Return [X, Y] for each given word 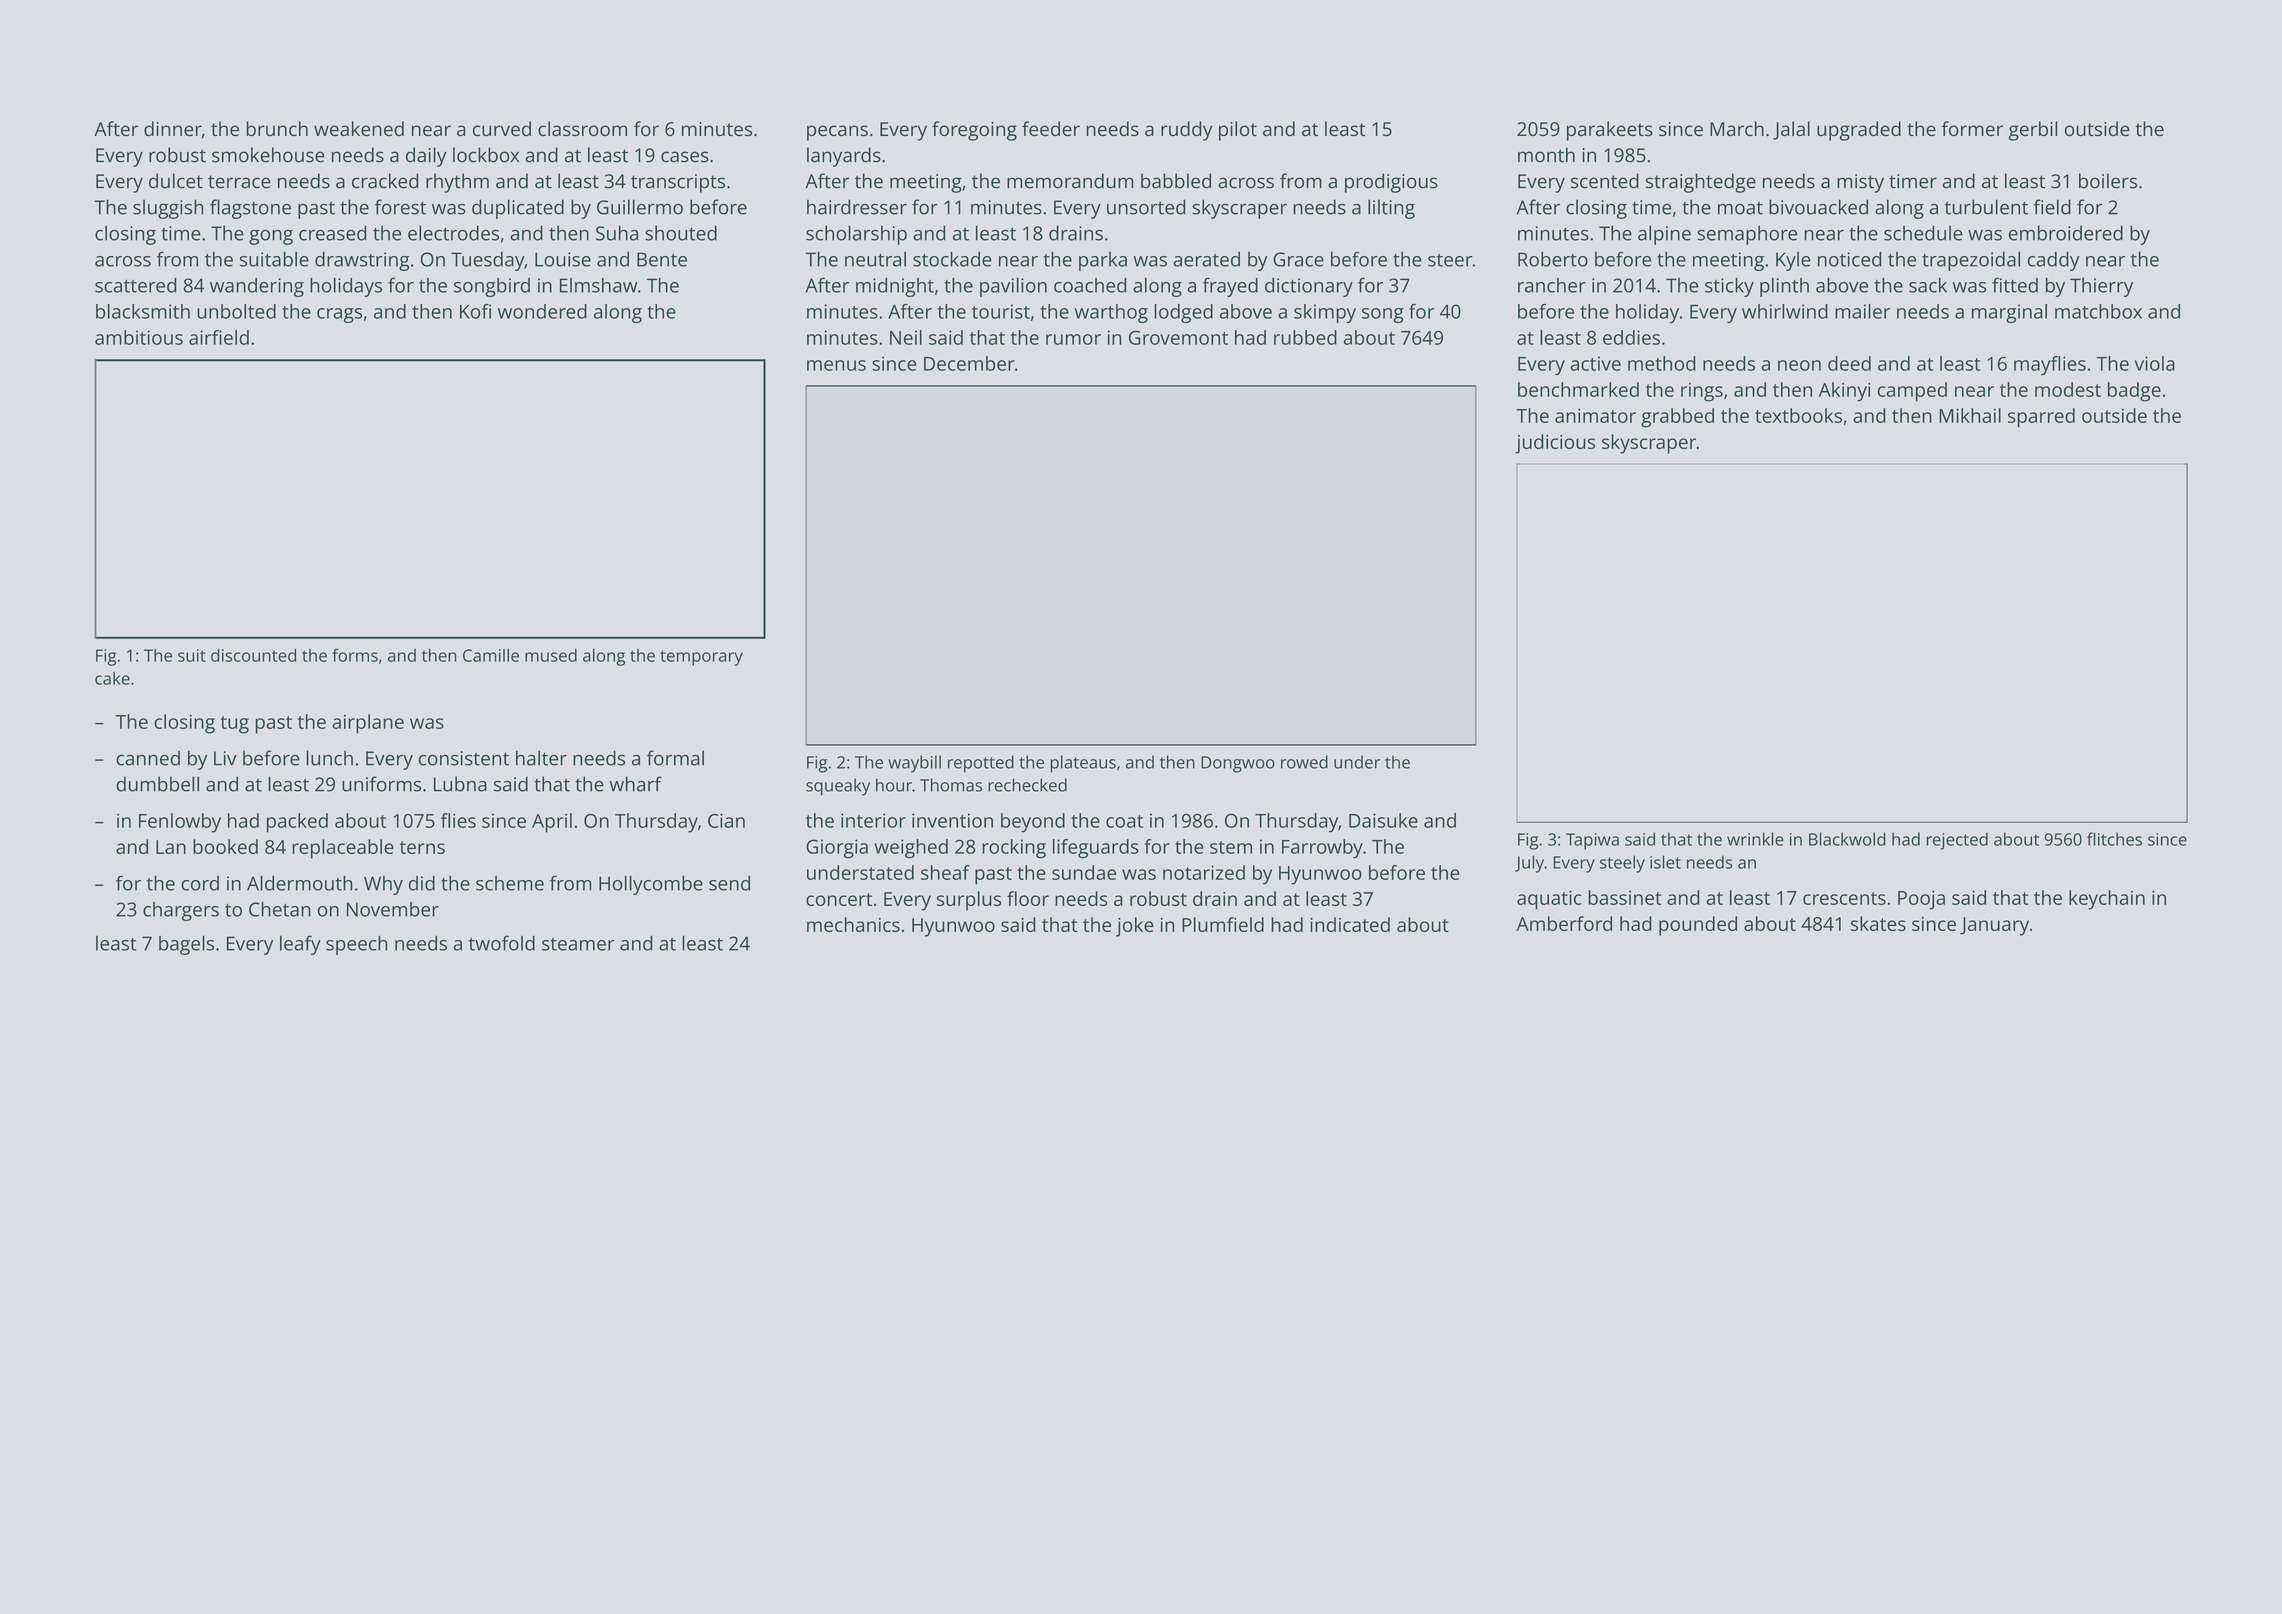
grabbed [1677, 418]
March [1737, 128]
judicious [1555, 444]
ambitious [139, 337]
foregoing [974, 131]
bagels [186, 945]
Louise [563, 259]
